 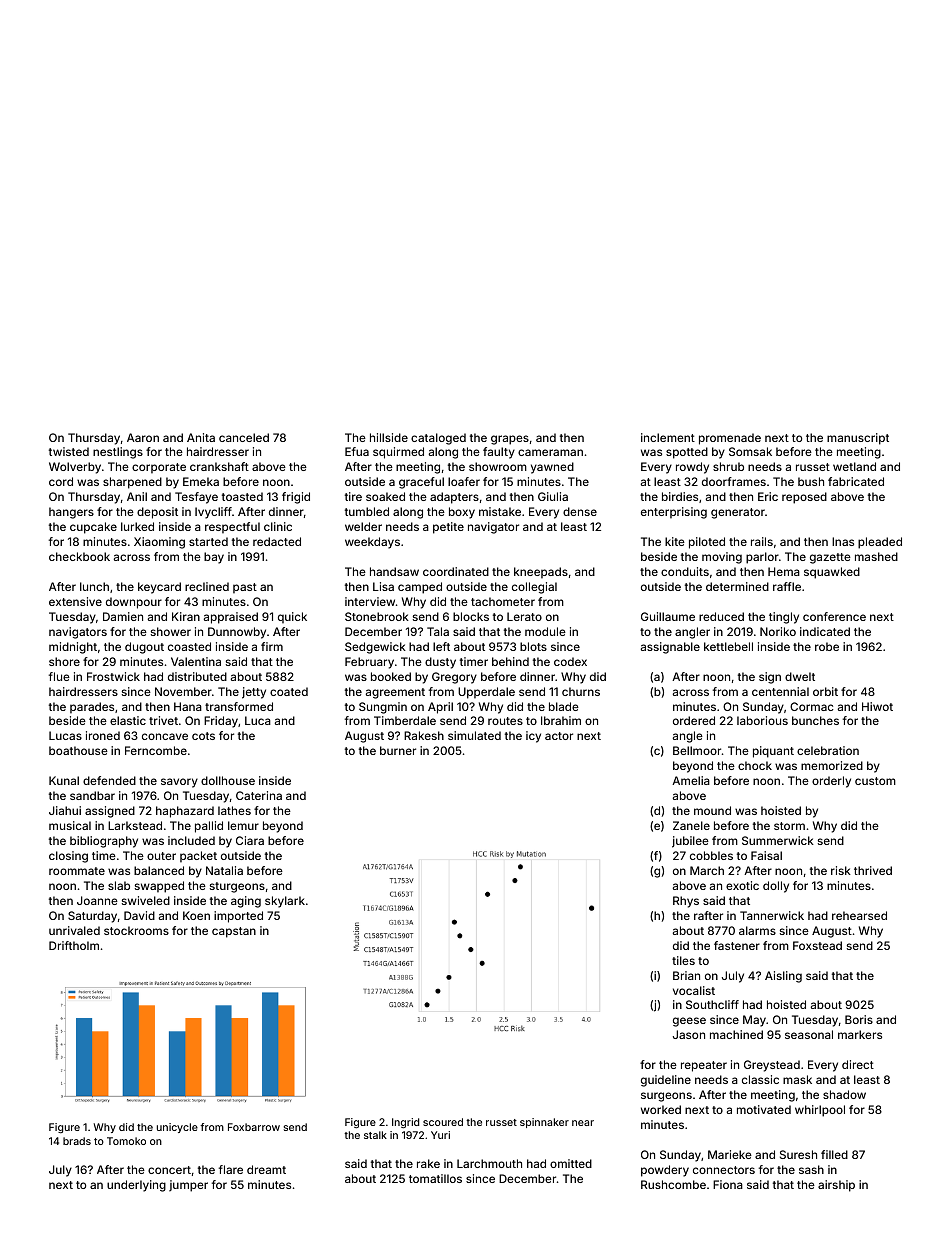 What do you see at coordinates (800, 676) in the screenshot?
I see `dwelt` at bounding box center [800, 676].
